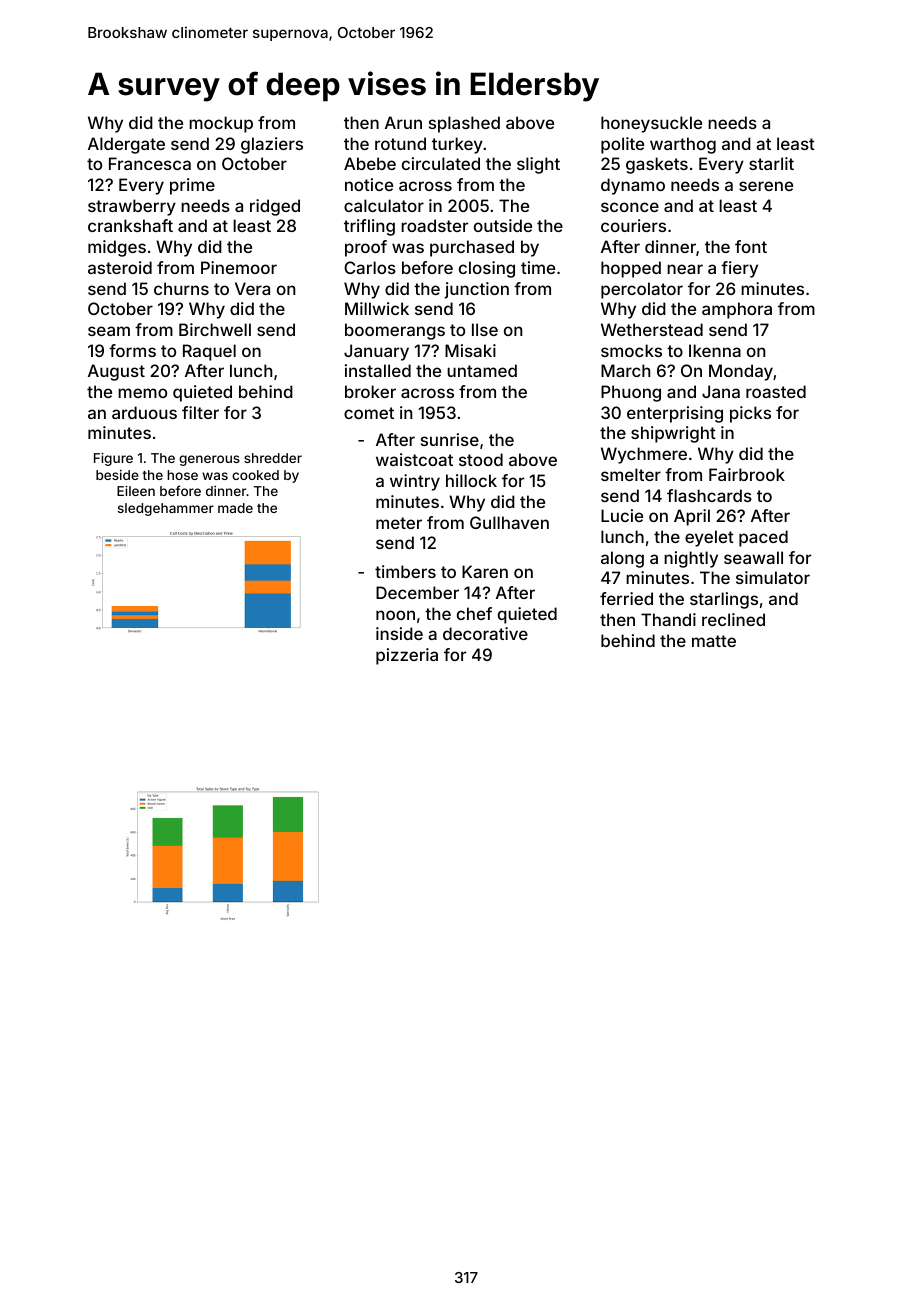 This screenshot has height=1316, width=908. Describe the element at coordinates (485, 633) in the screenshot. I see `decorative` at that location.
